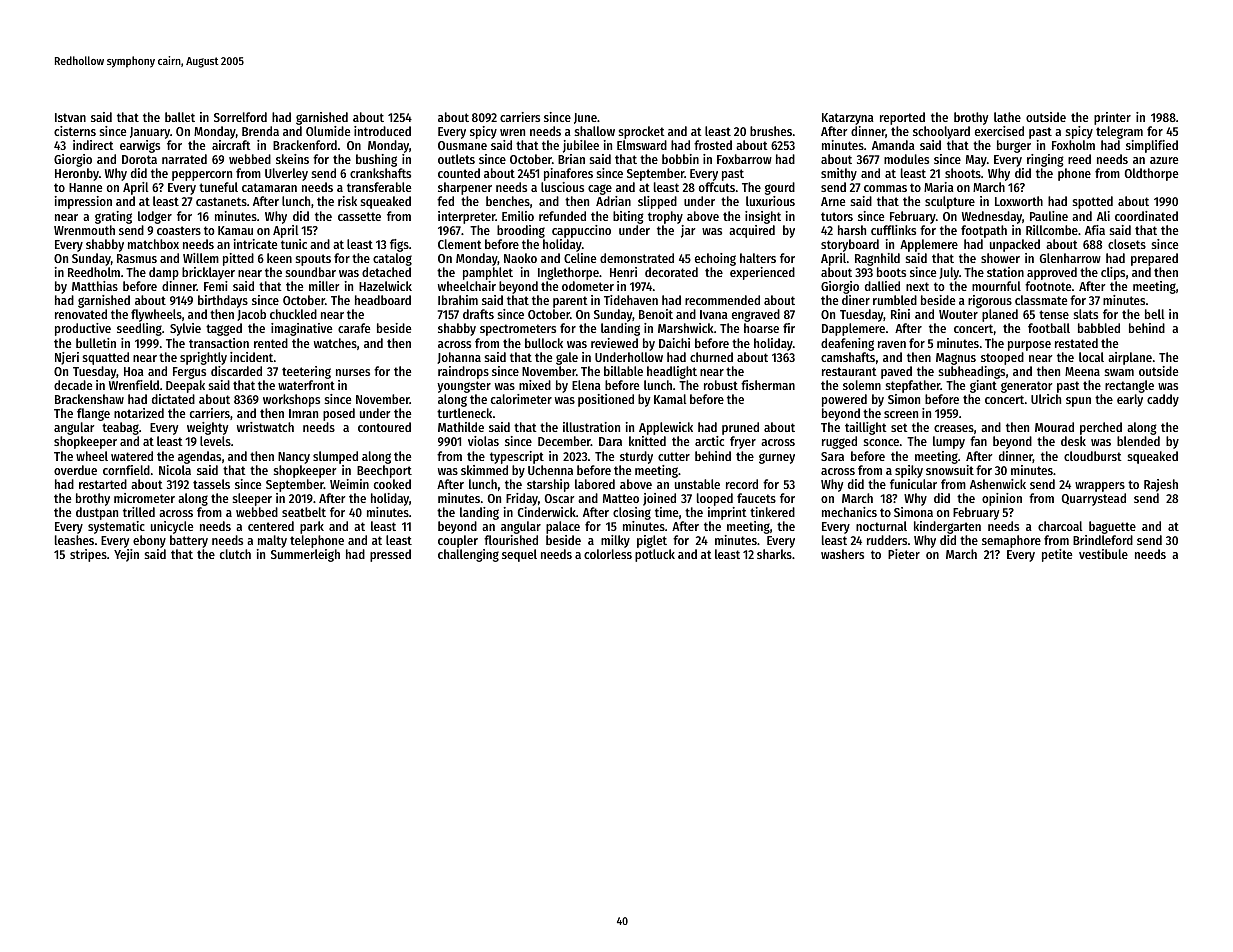 The width and height of the page is (1233, 952). Describe the element at coordinates (294, 244) in the page. I see `tunic` at that location.
